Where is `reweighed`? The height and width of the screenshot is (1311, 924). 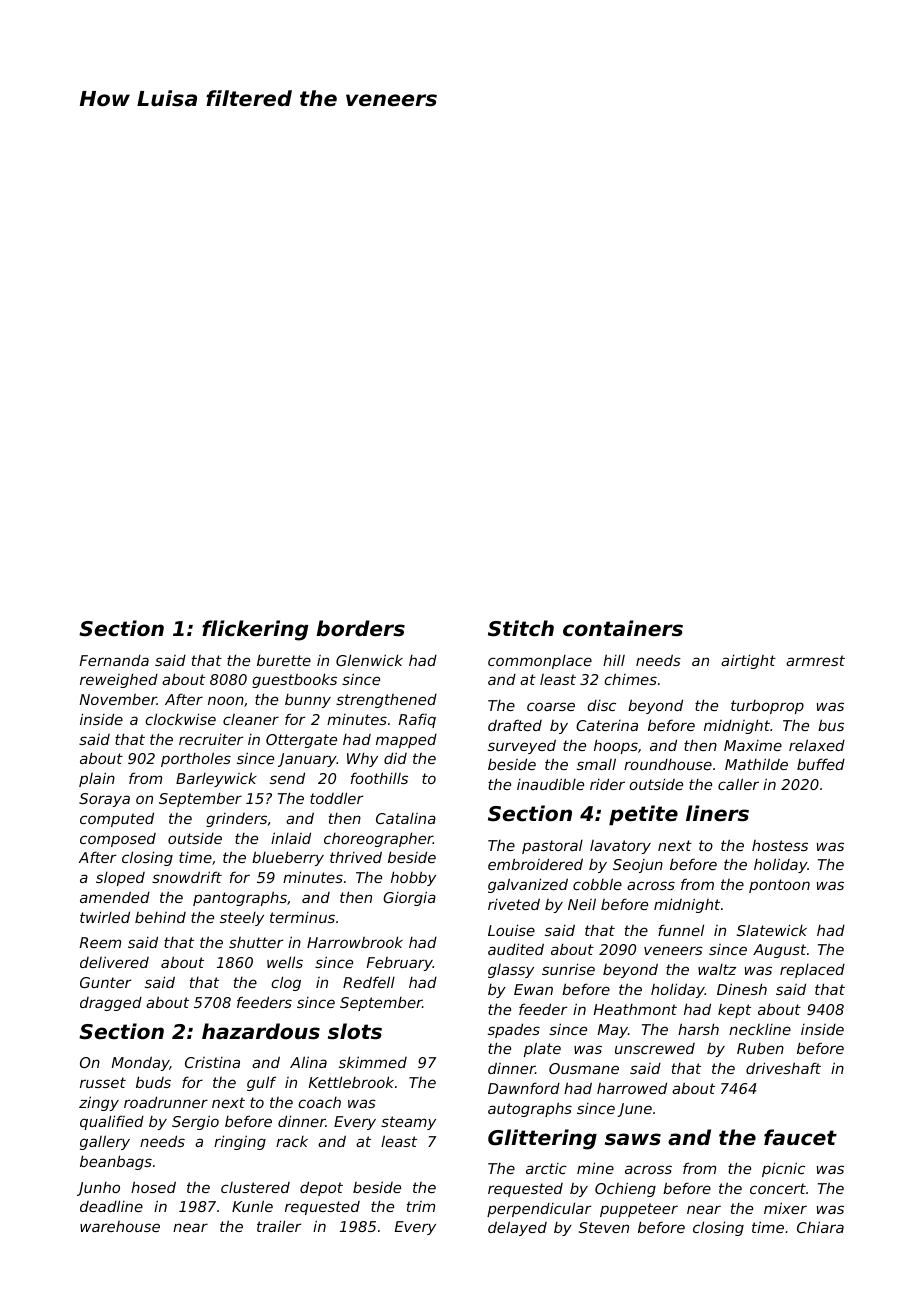 reweighed is located at coordinates (119, 680).
